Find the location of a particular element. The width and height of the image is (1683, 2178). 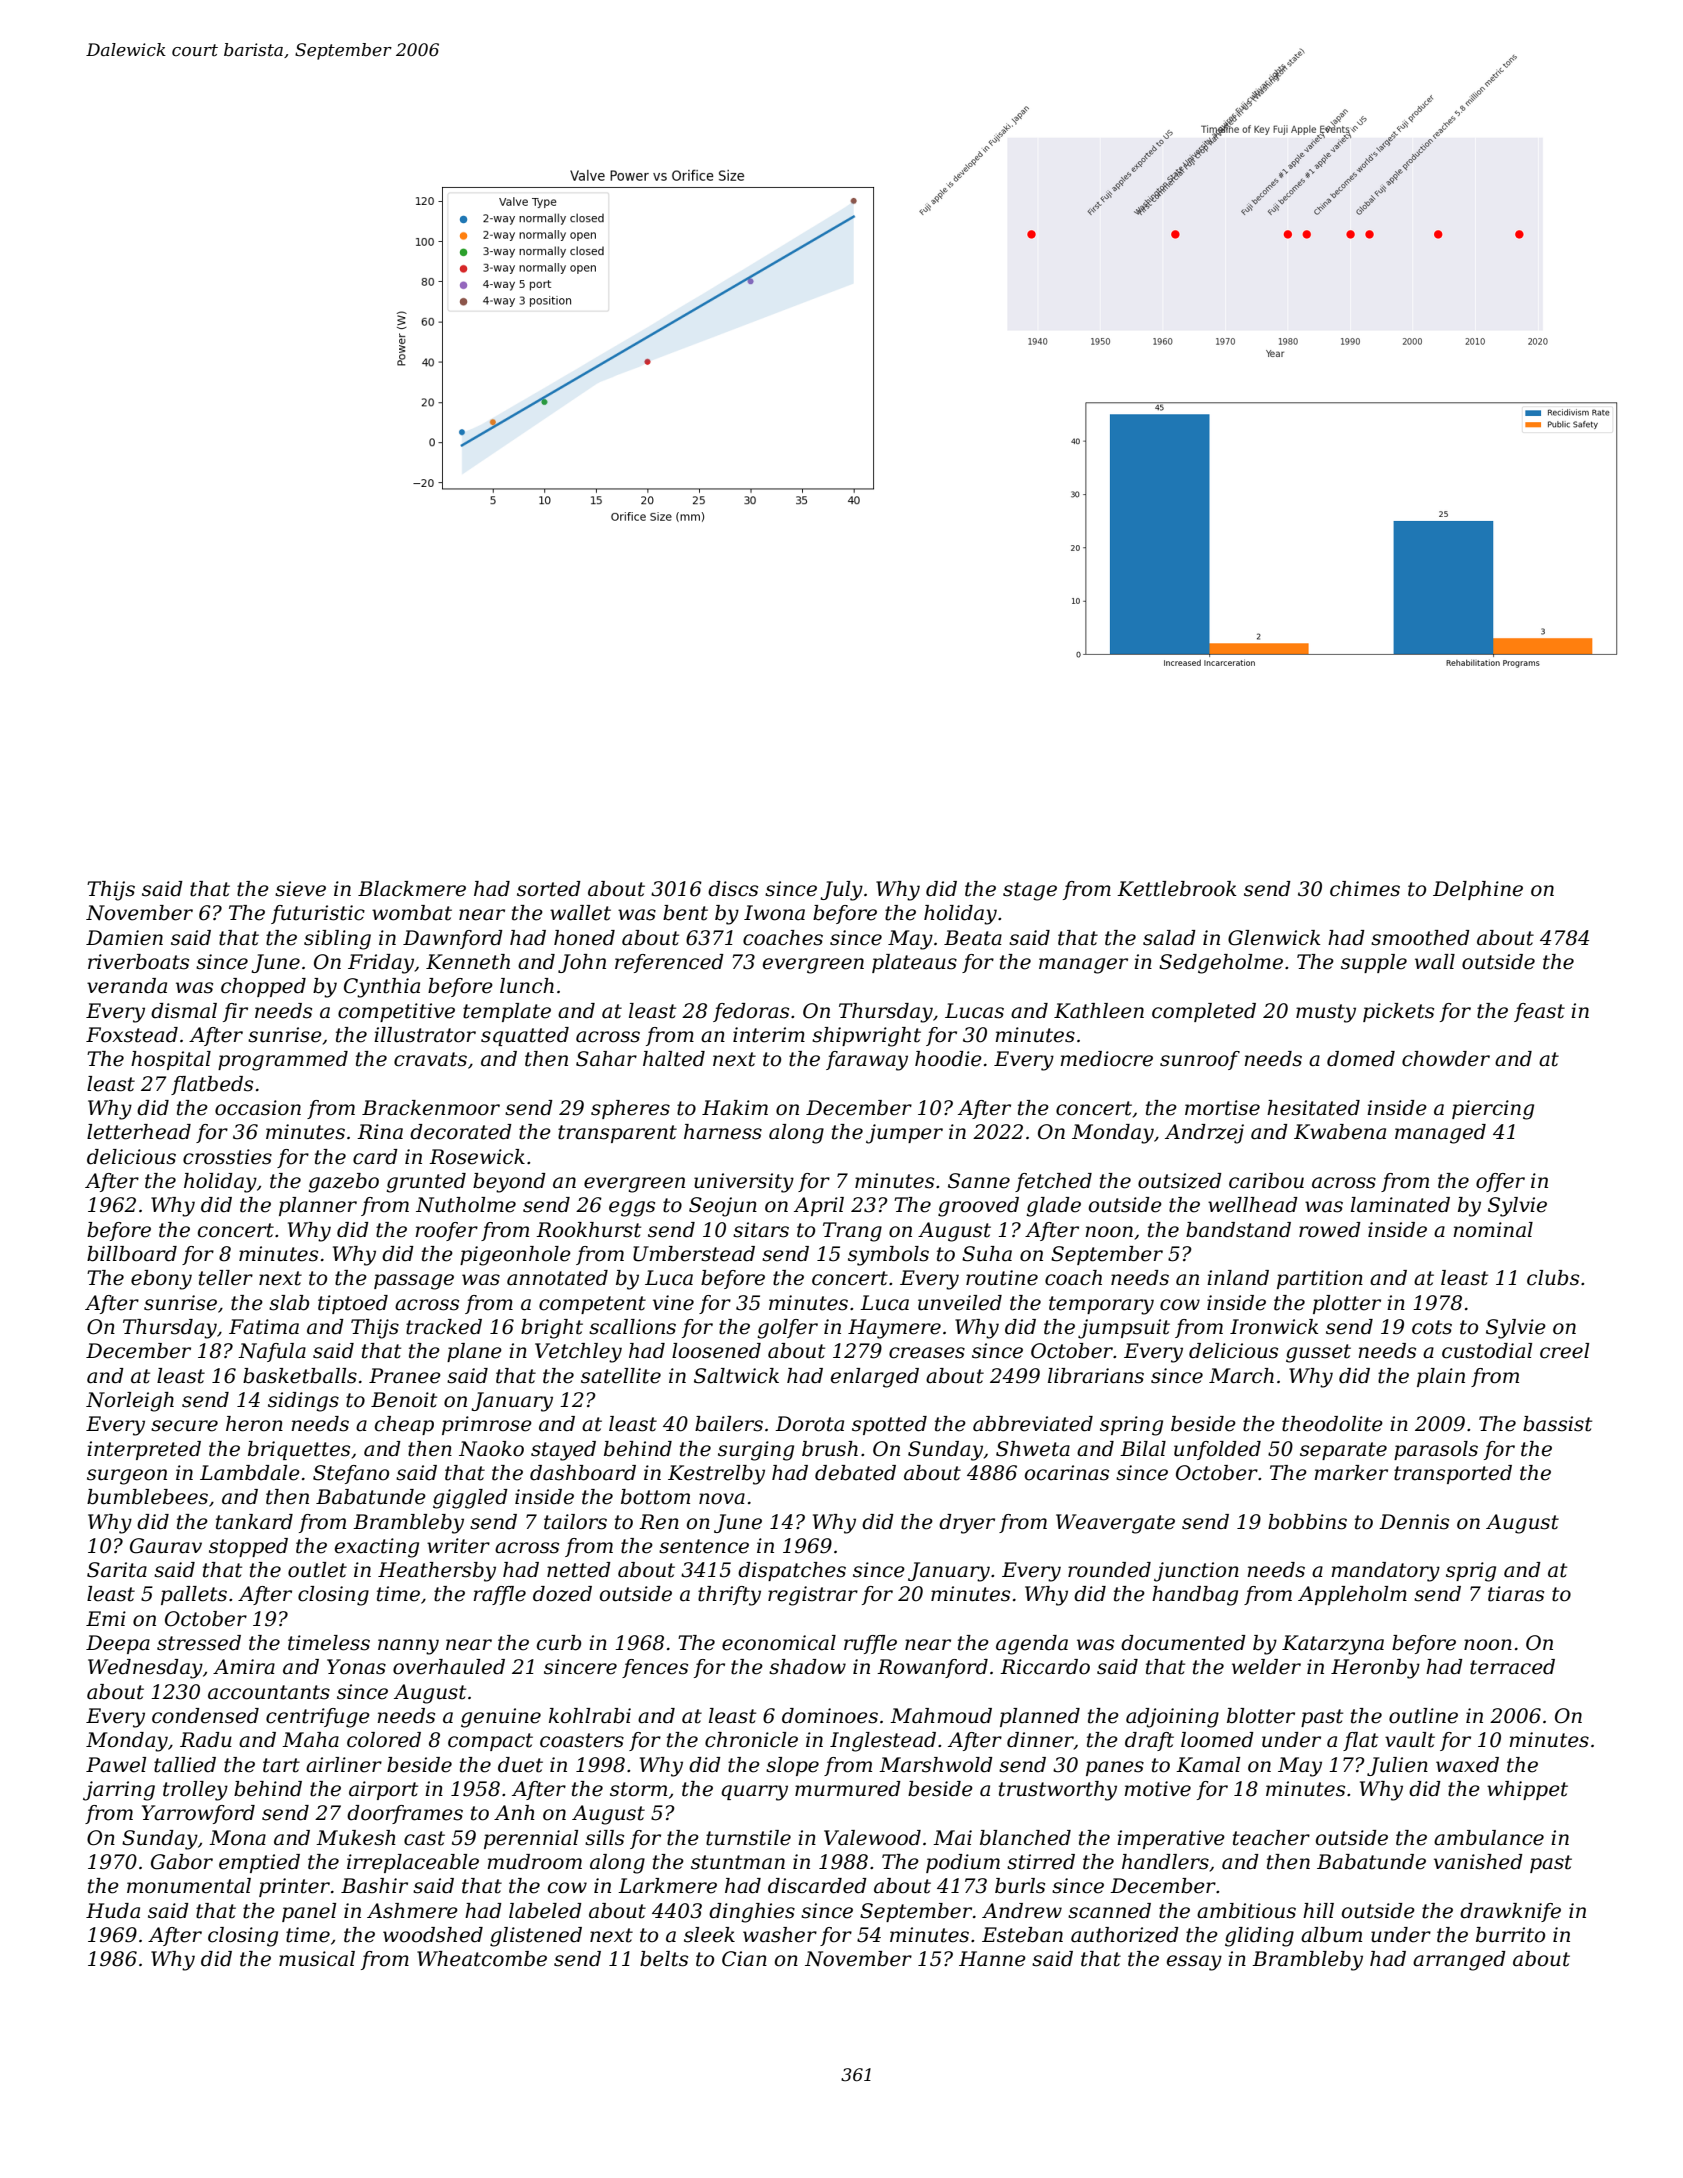

Kettlebrook is located at coordinates (1177, 889).
